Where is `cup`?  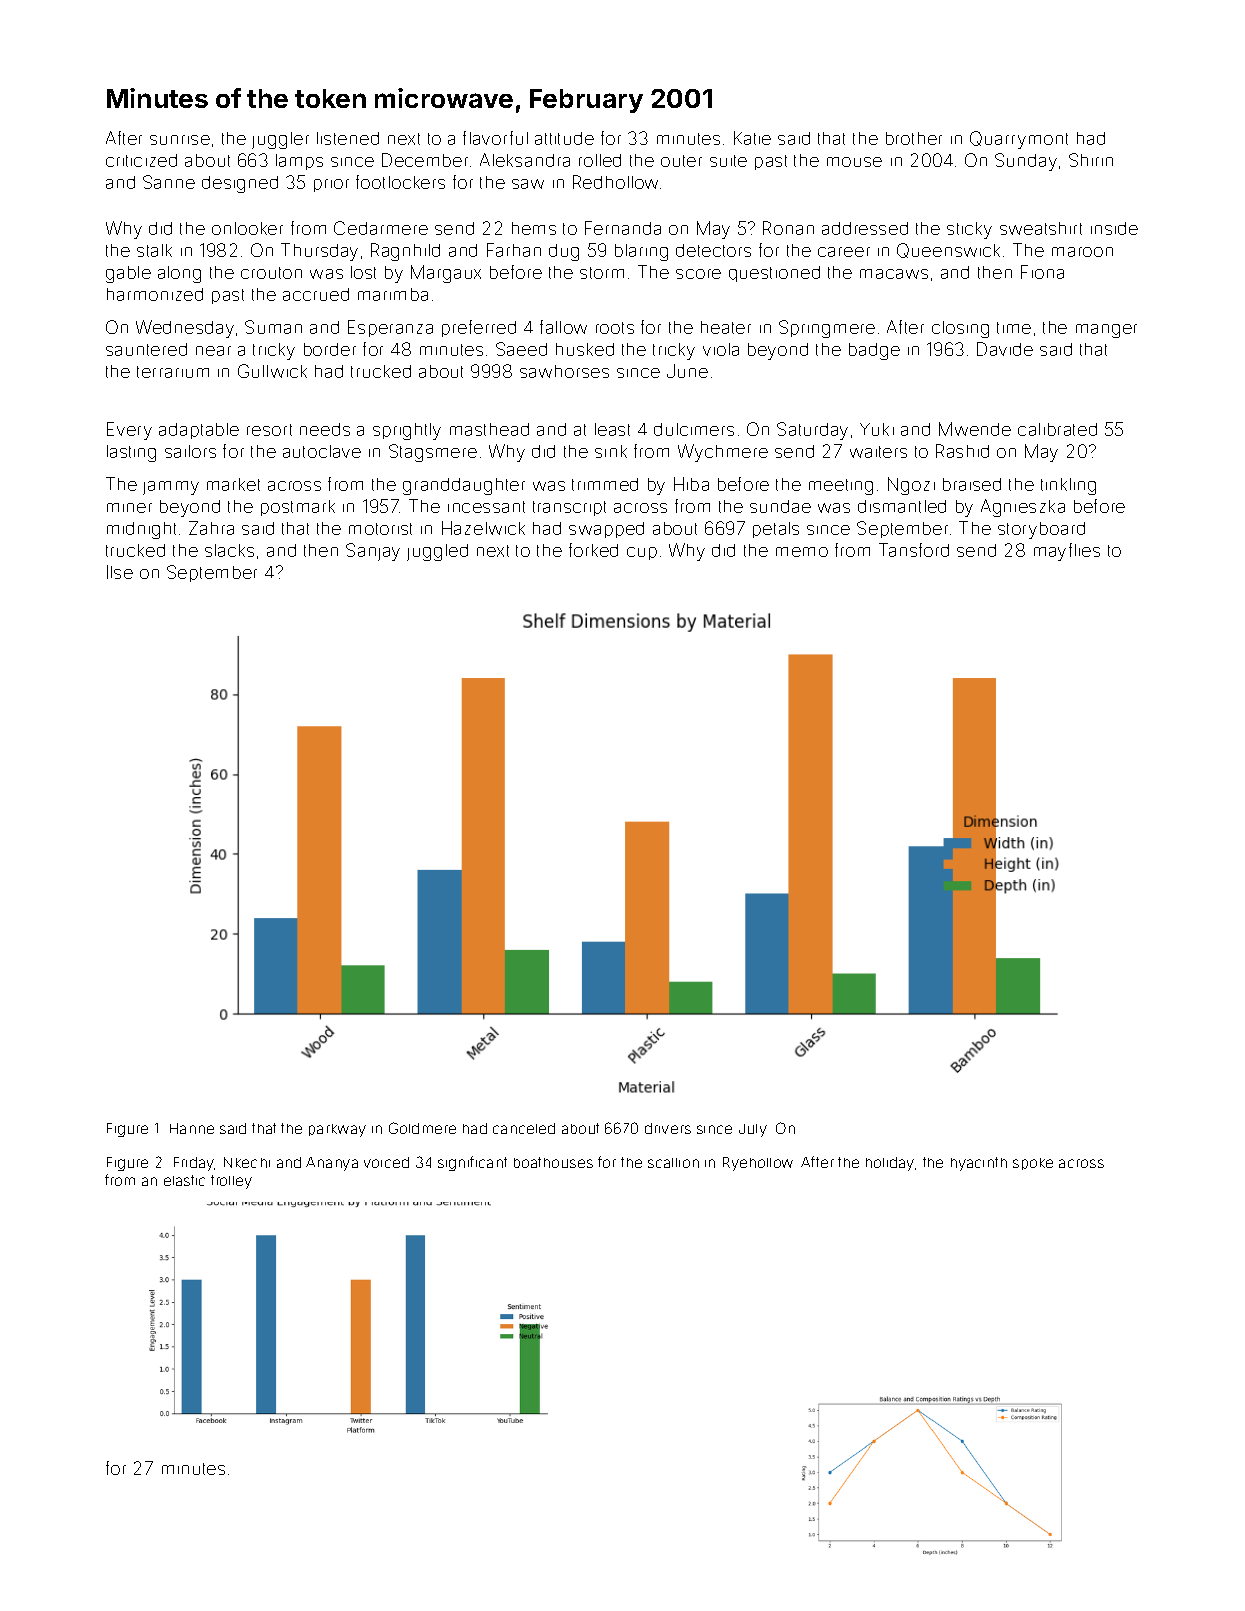
cup is located at coordinates (642, 553).
